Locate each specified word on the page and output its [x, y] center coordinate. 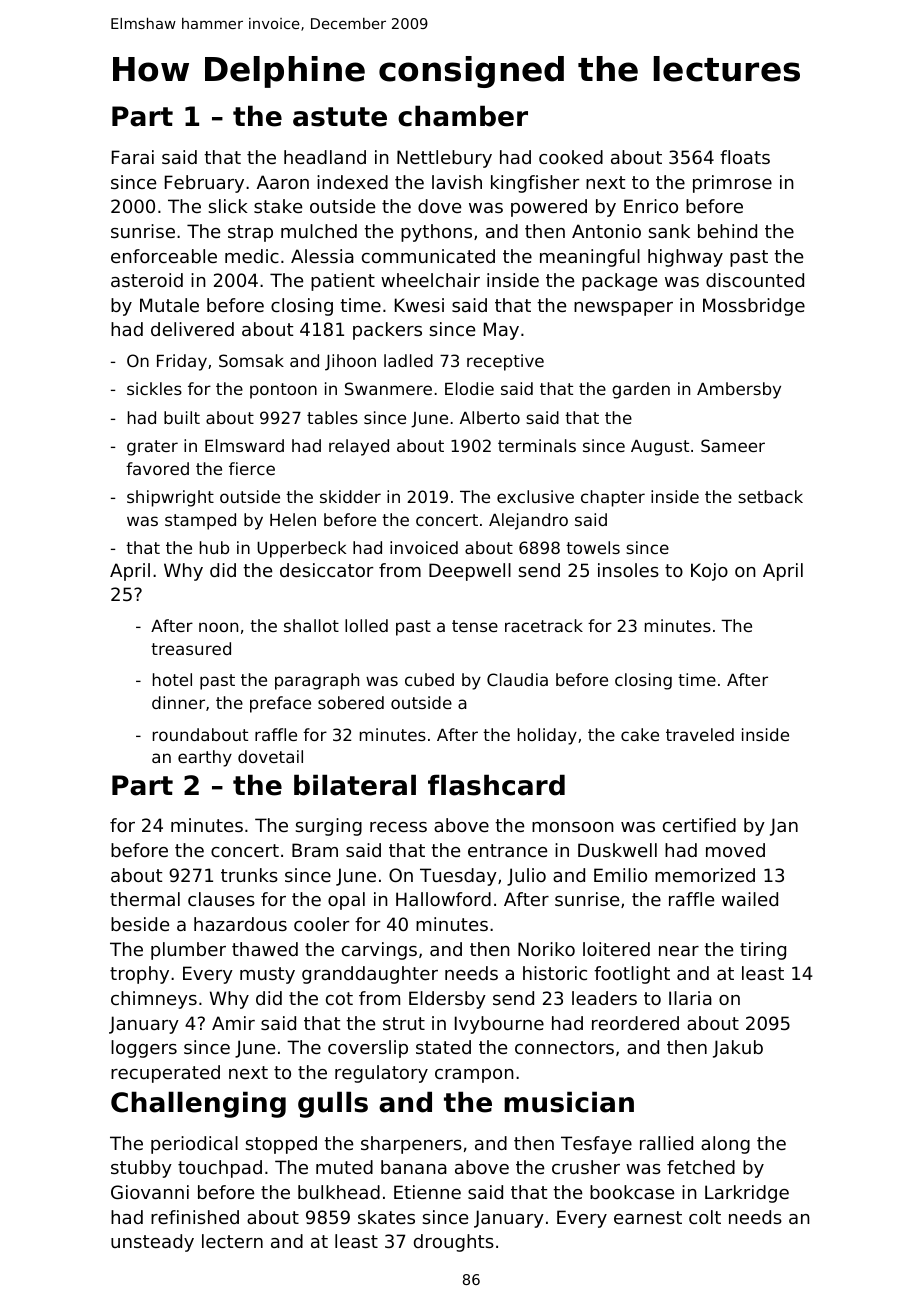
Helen [293, 519]
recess [398, 827]
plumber [188, 951]
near [679, 951]
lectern [232, 1241]
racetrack [544, 625]
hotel [172, 679]
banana [414, 1167]
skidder [350, 496]
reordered [635, 1023]
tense [475, 626]
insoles [628, 570]
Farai [133, 157]
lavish [457, 182]
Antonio [606, 231]
